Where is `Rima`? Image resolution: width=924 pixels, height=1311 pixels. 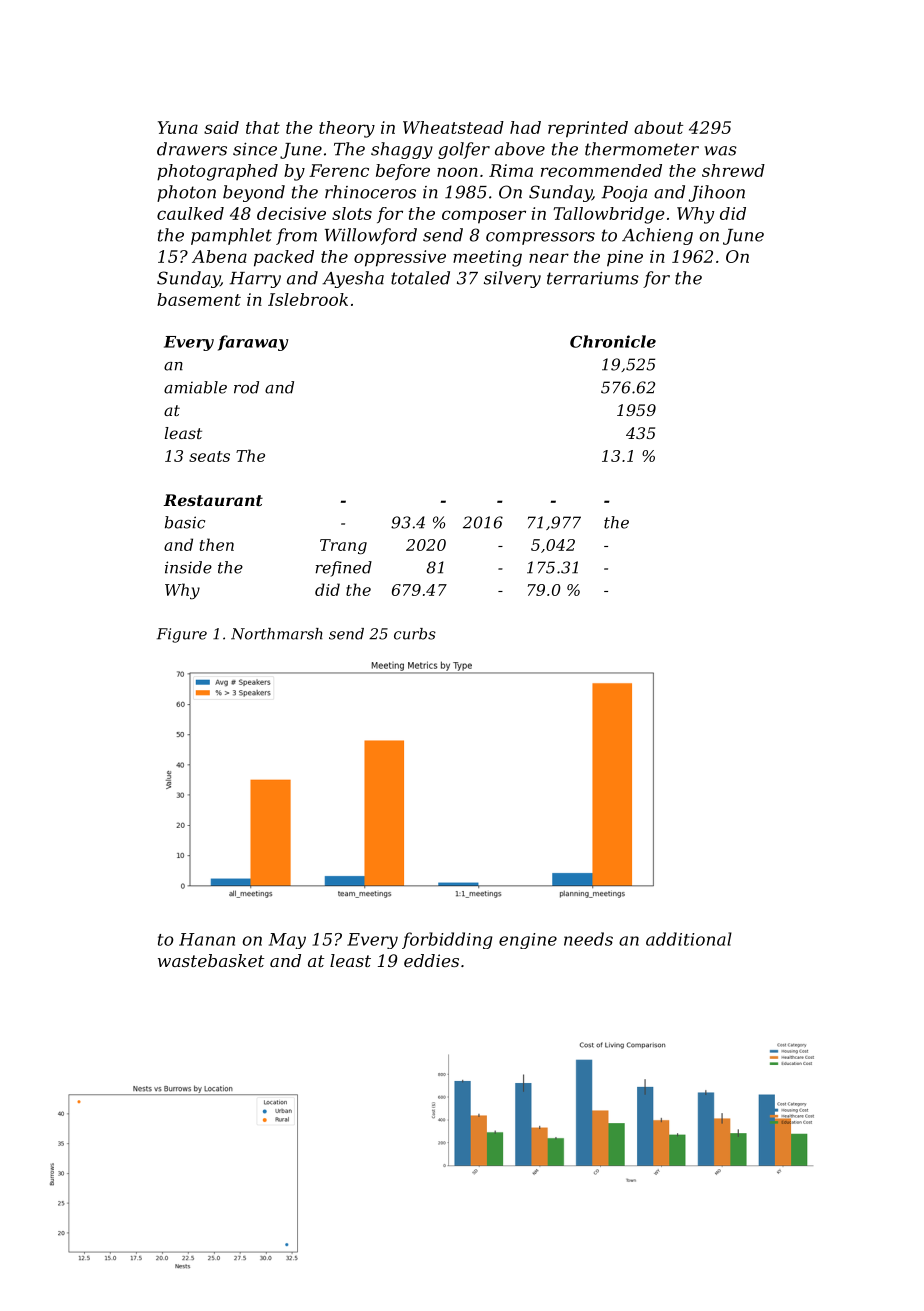
Rima is located at coordinates (511, 170).
